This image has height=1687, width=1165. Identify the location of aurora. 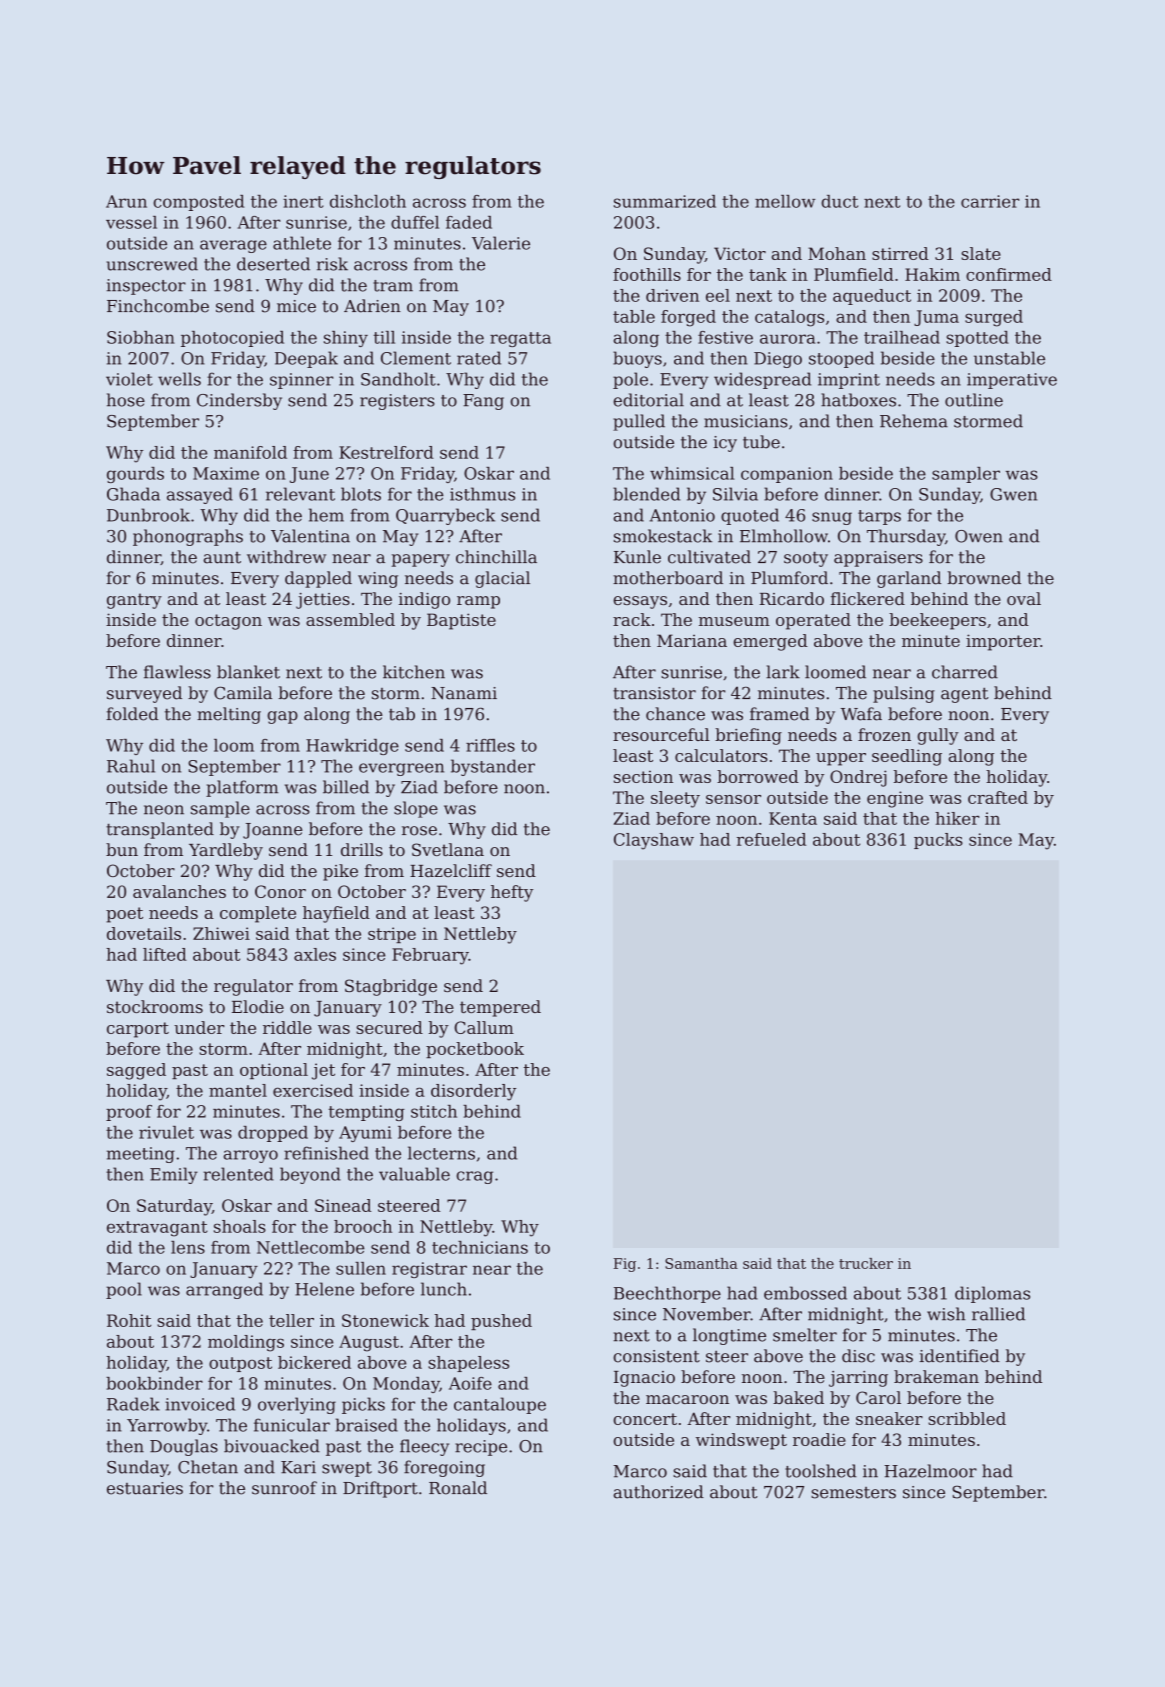
(788, 339).
